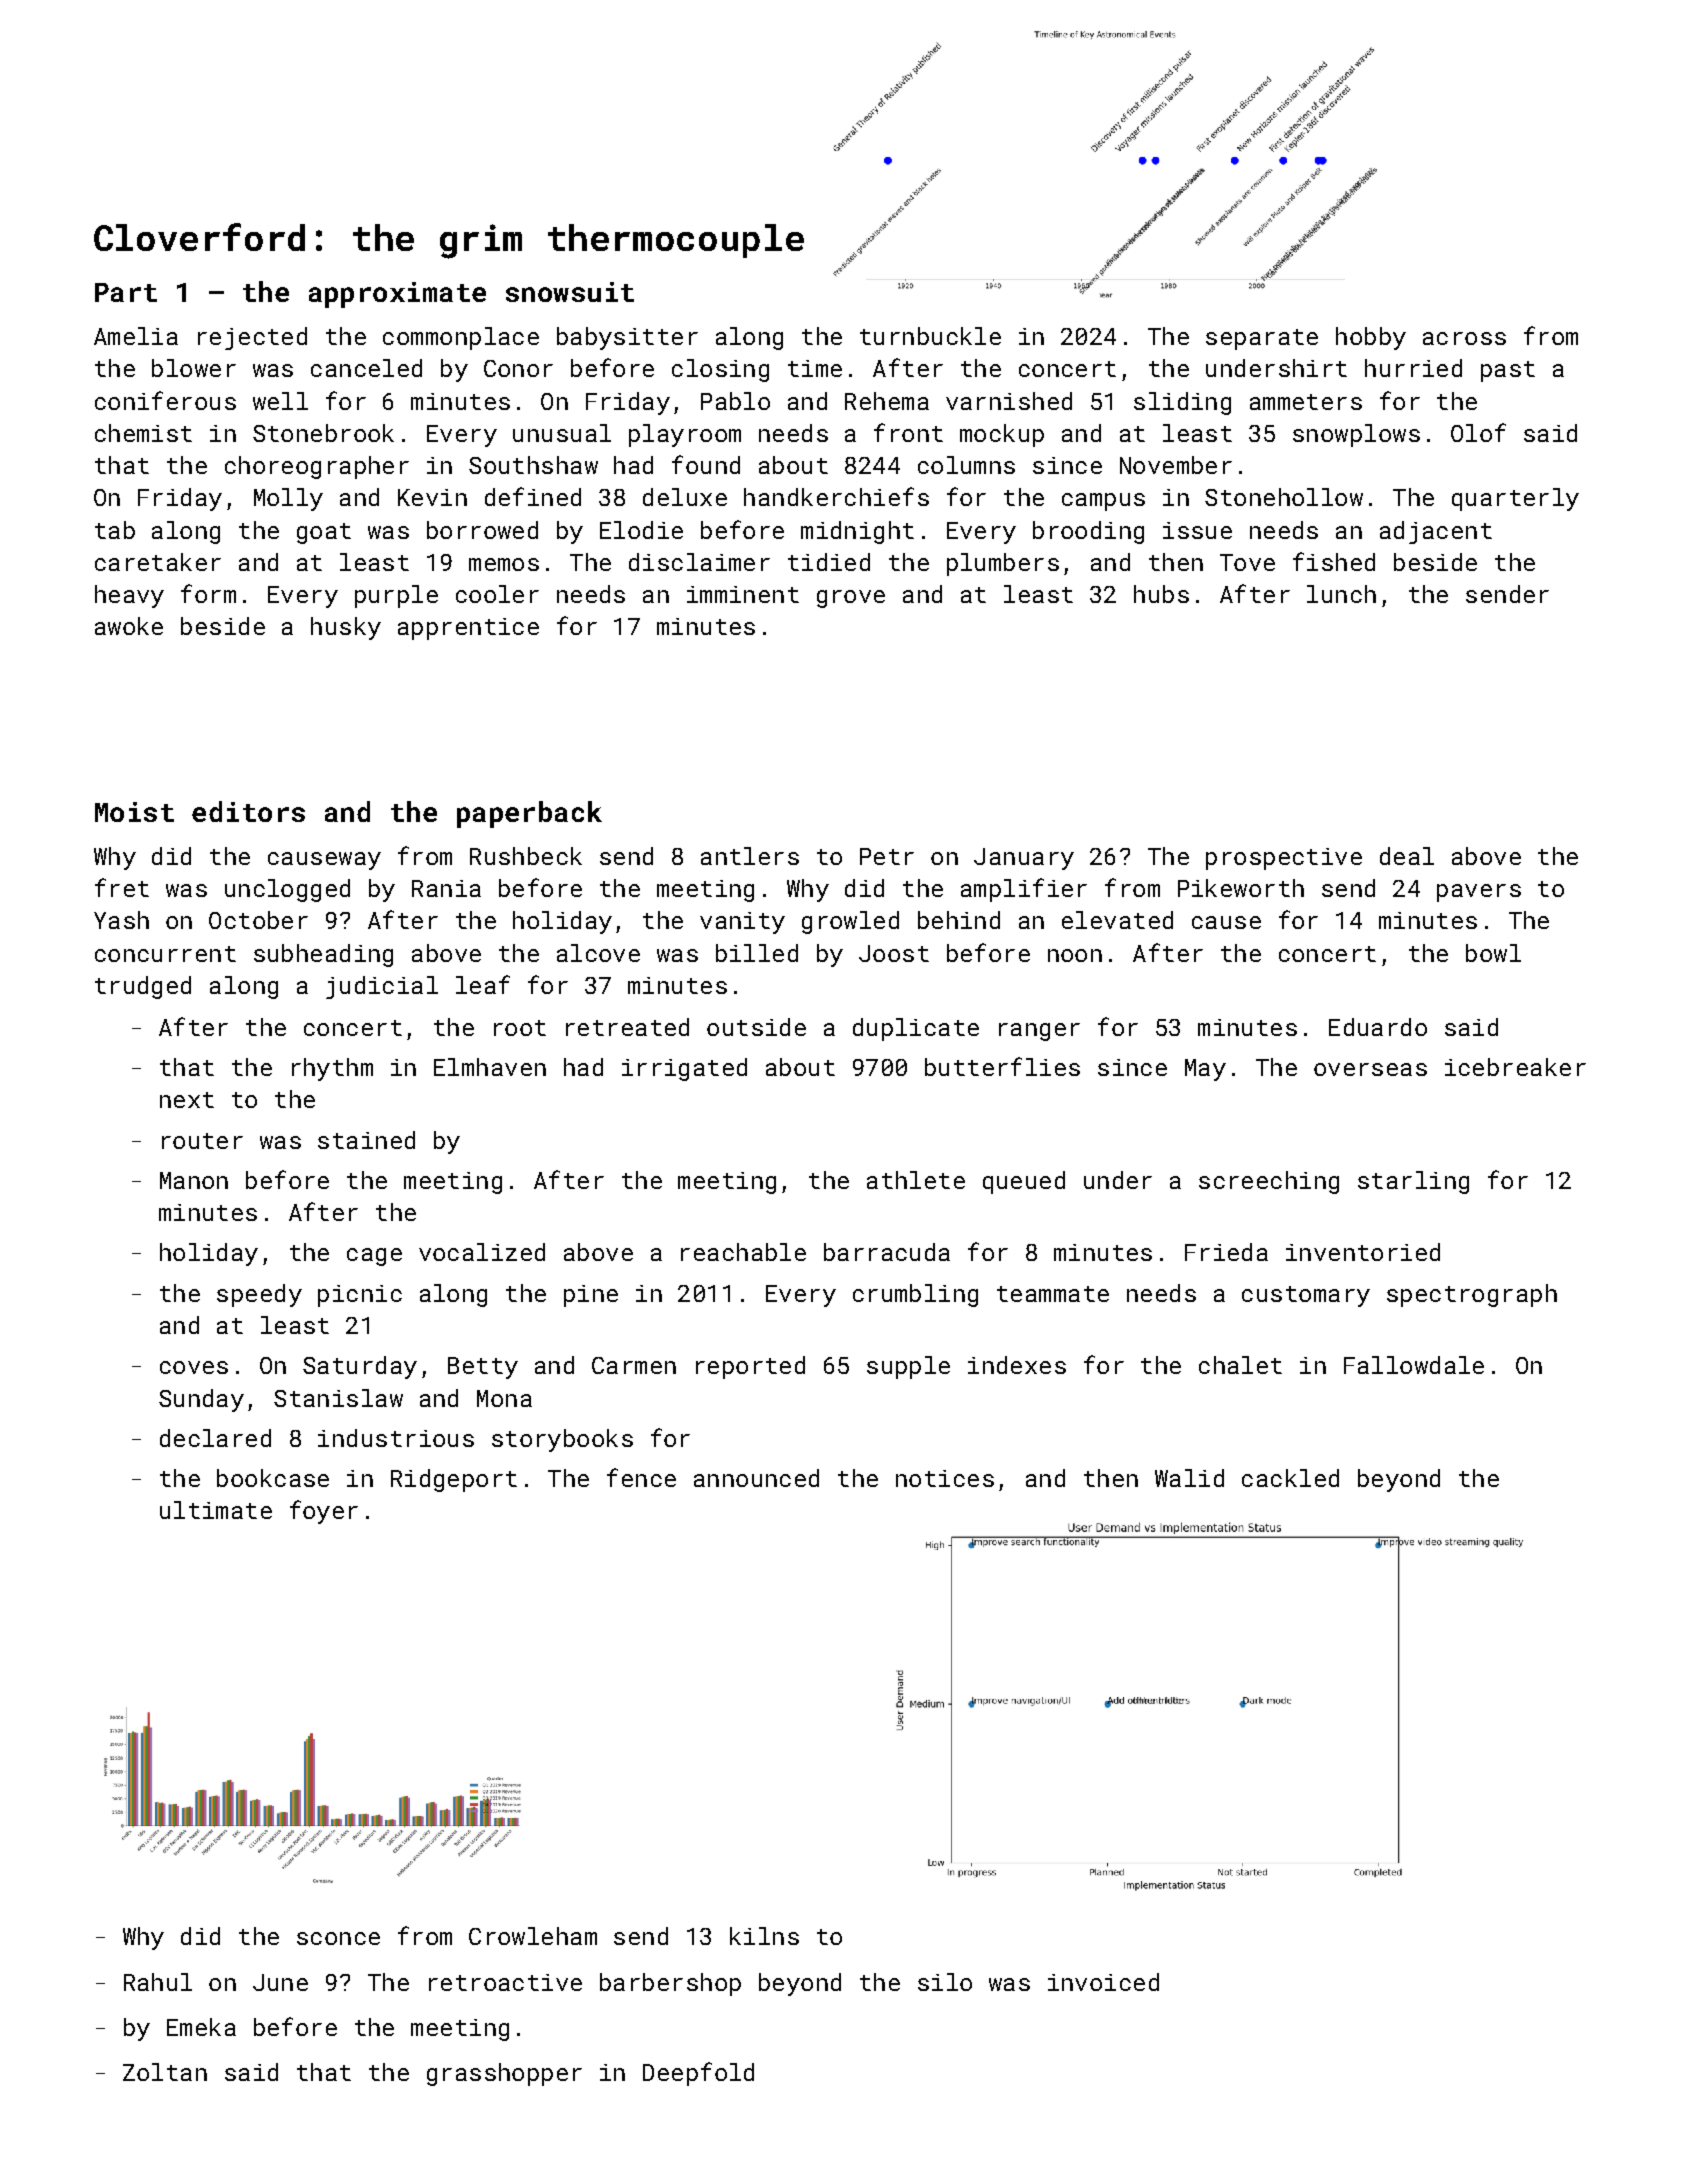 This screenshot has width=1683, height=2178. I want to click on invoiced, so click(1103, 1982).
